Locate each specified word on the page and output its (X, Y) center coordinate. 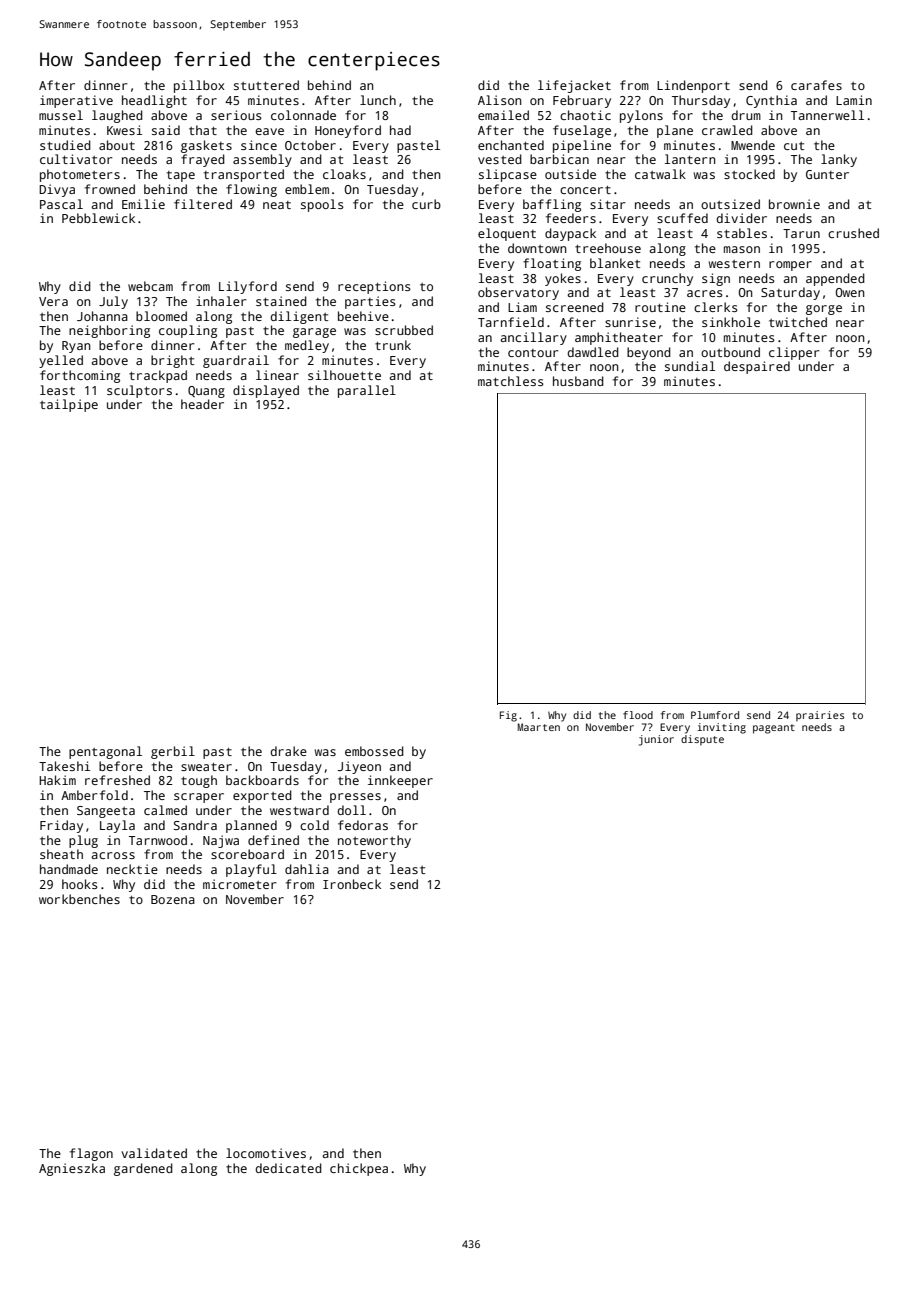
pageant (774, 729)
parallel (367, 391)
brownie (794, 204)
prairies (820, 716)
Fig (508, 716)
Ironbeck (352, 884)
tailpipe (69, 405)
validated (154, 1153)
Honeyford (348, 131)
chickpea (359, 1169)
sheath (61, 854)
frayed (203, 160)
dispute (702, 740)
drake (288, 751)
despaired (757, 367)
